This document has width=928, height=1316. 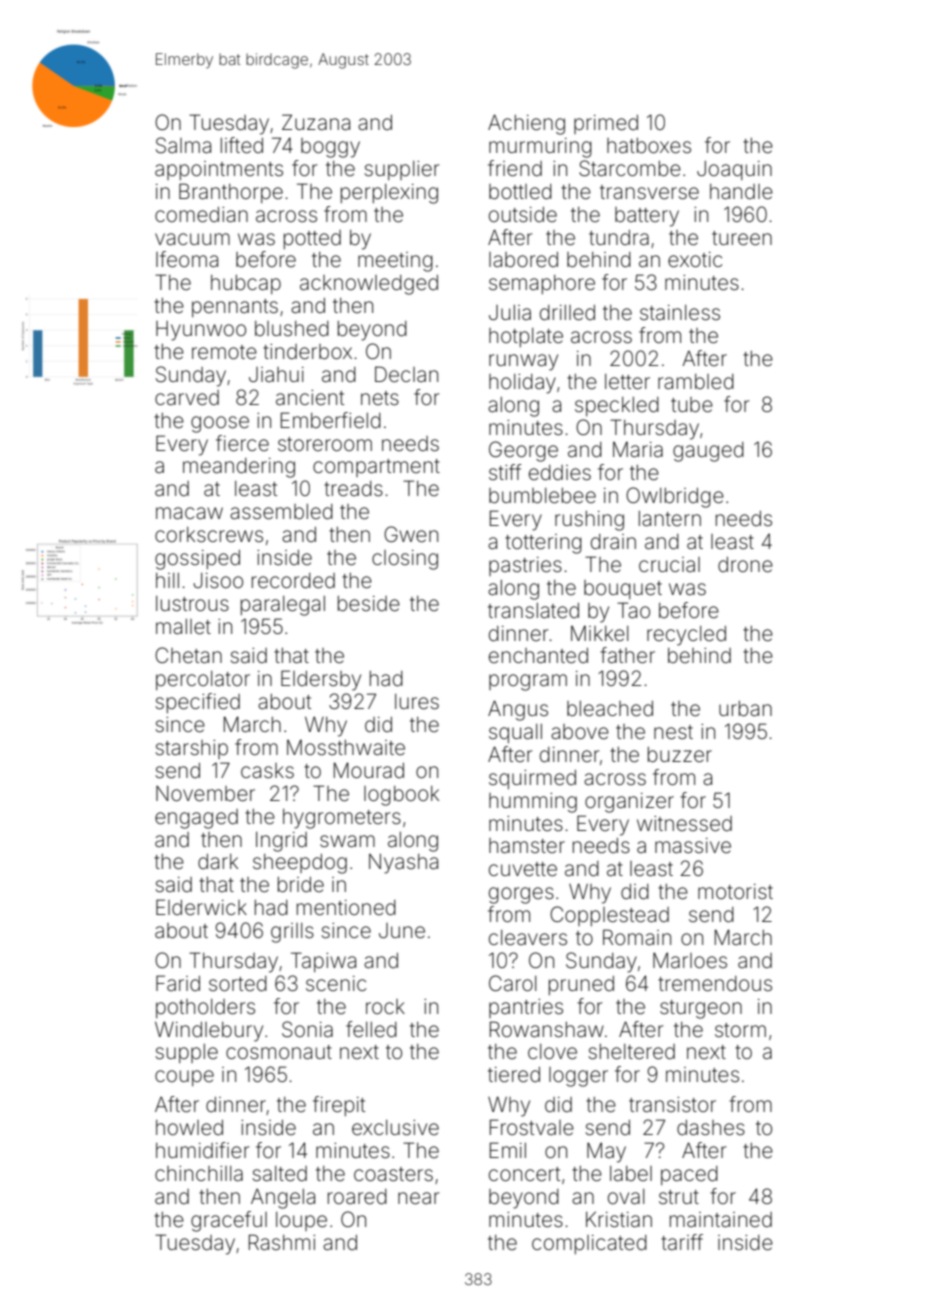 What do you see at coordinates (339, 1106) in the document?
I see `firepit` at bounding box center [339, 1106].
